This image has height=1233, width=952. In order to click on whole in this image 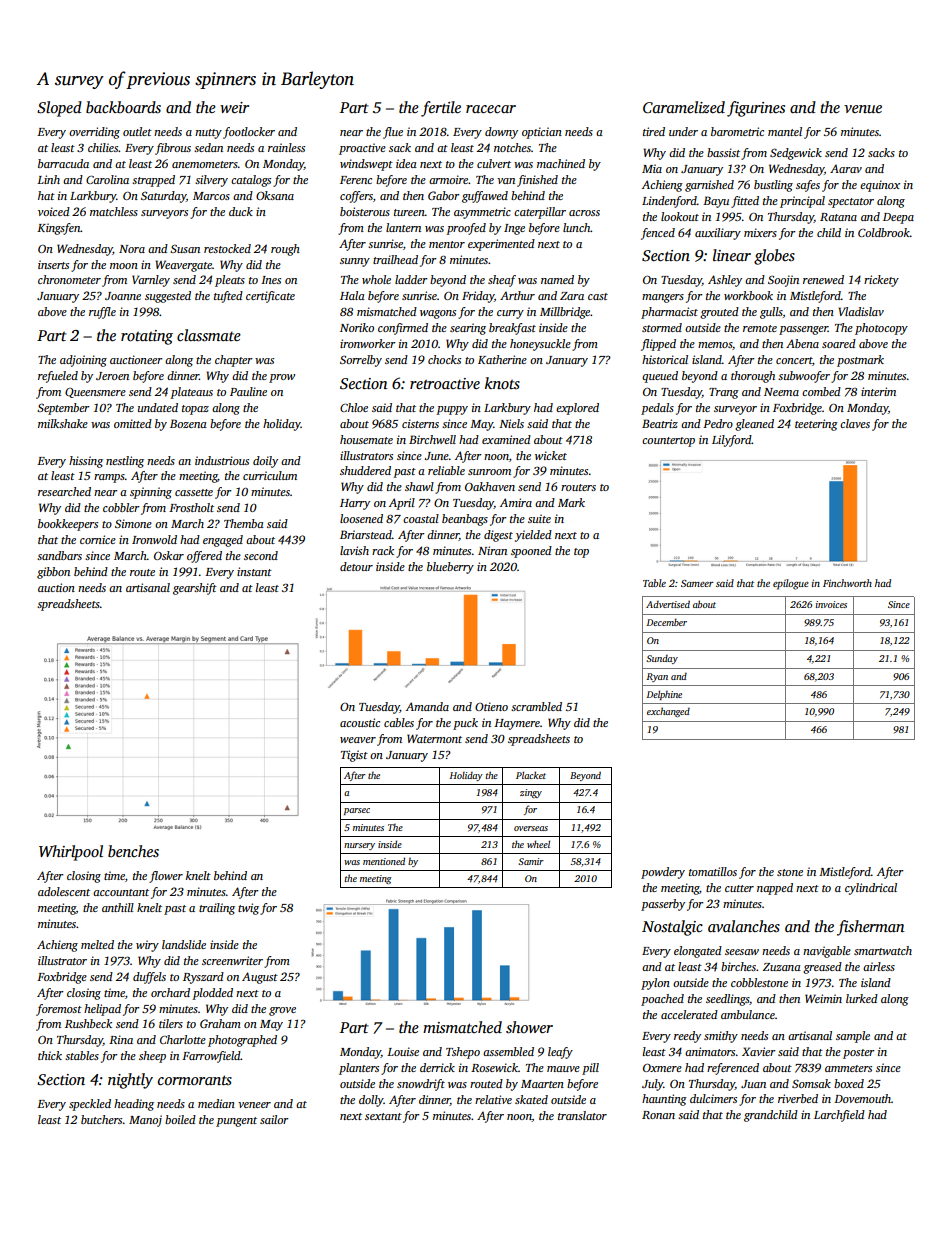, I will do `click(376, 279)`.
